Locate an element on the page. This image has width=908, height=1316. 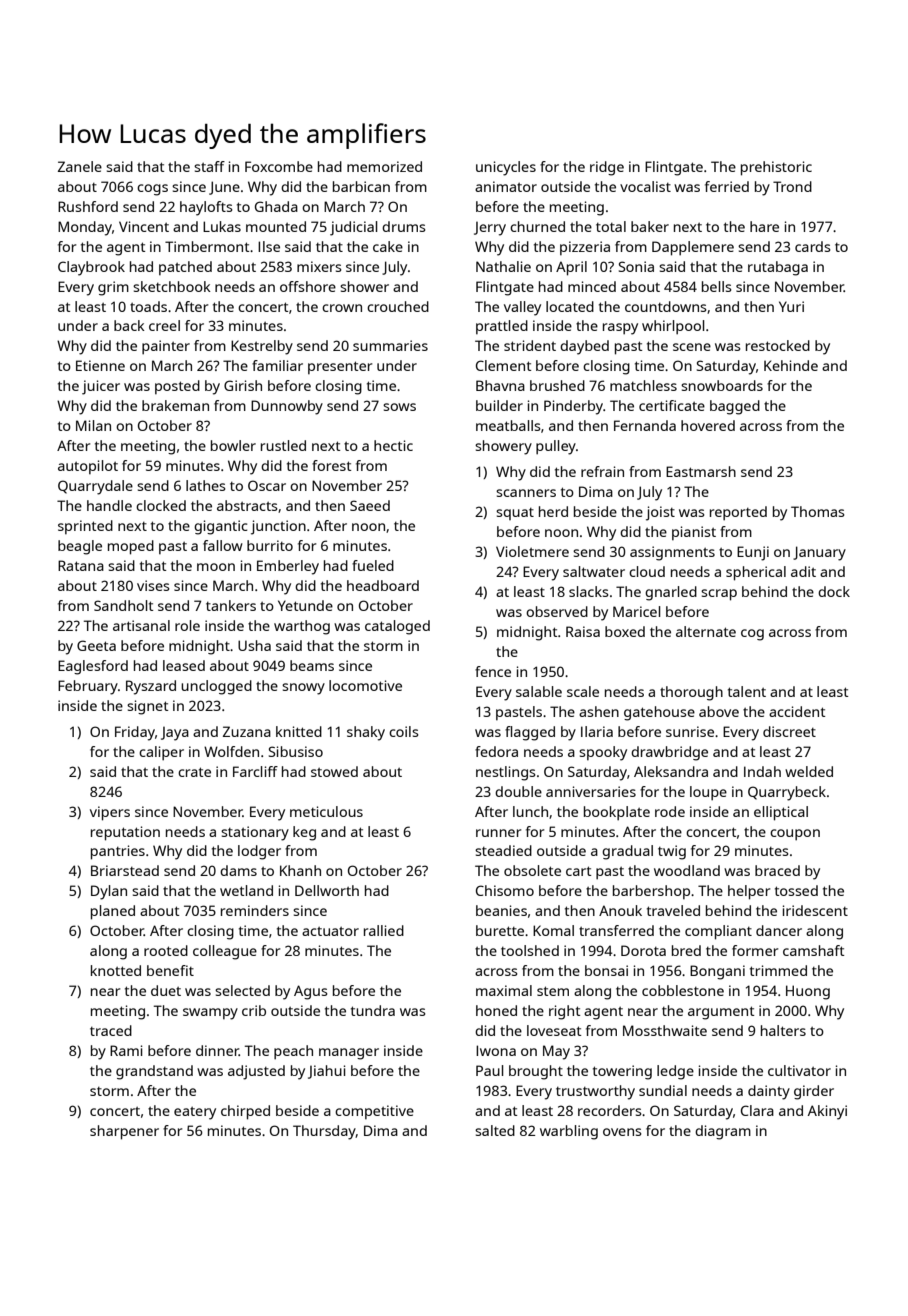
Jaya is located at coordinates (175, 734).
